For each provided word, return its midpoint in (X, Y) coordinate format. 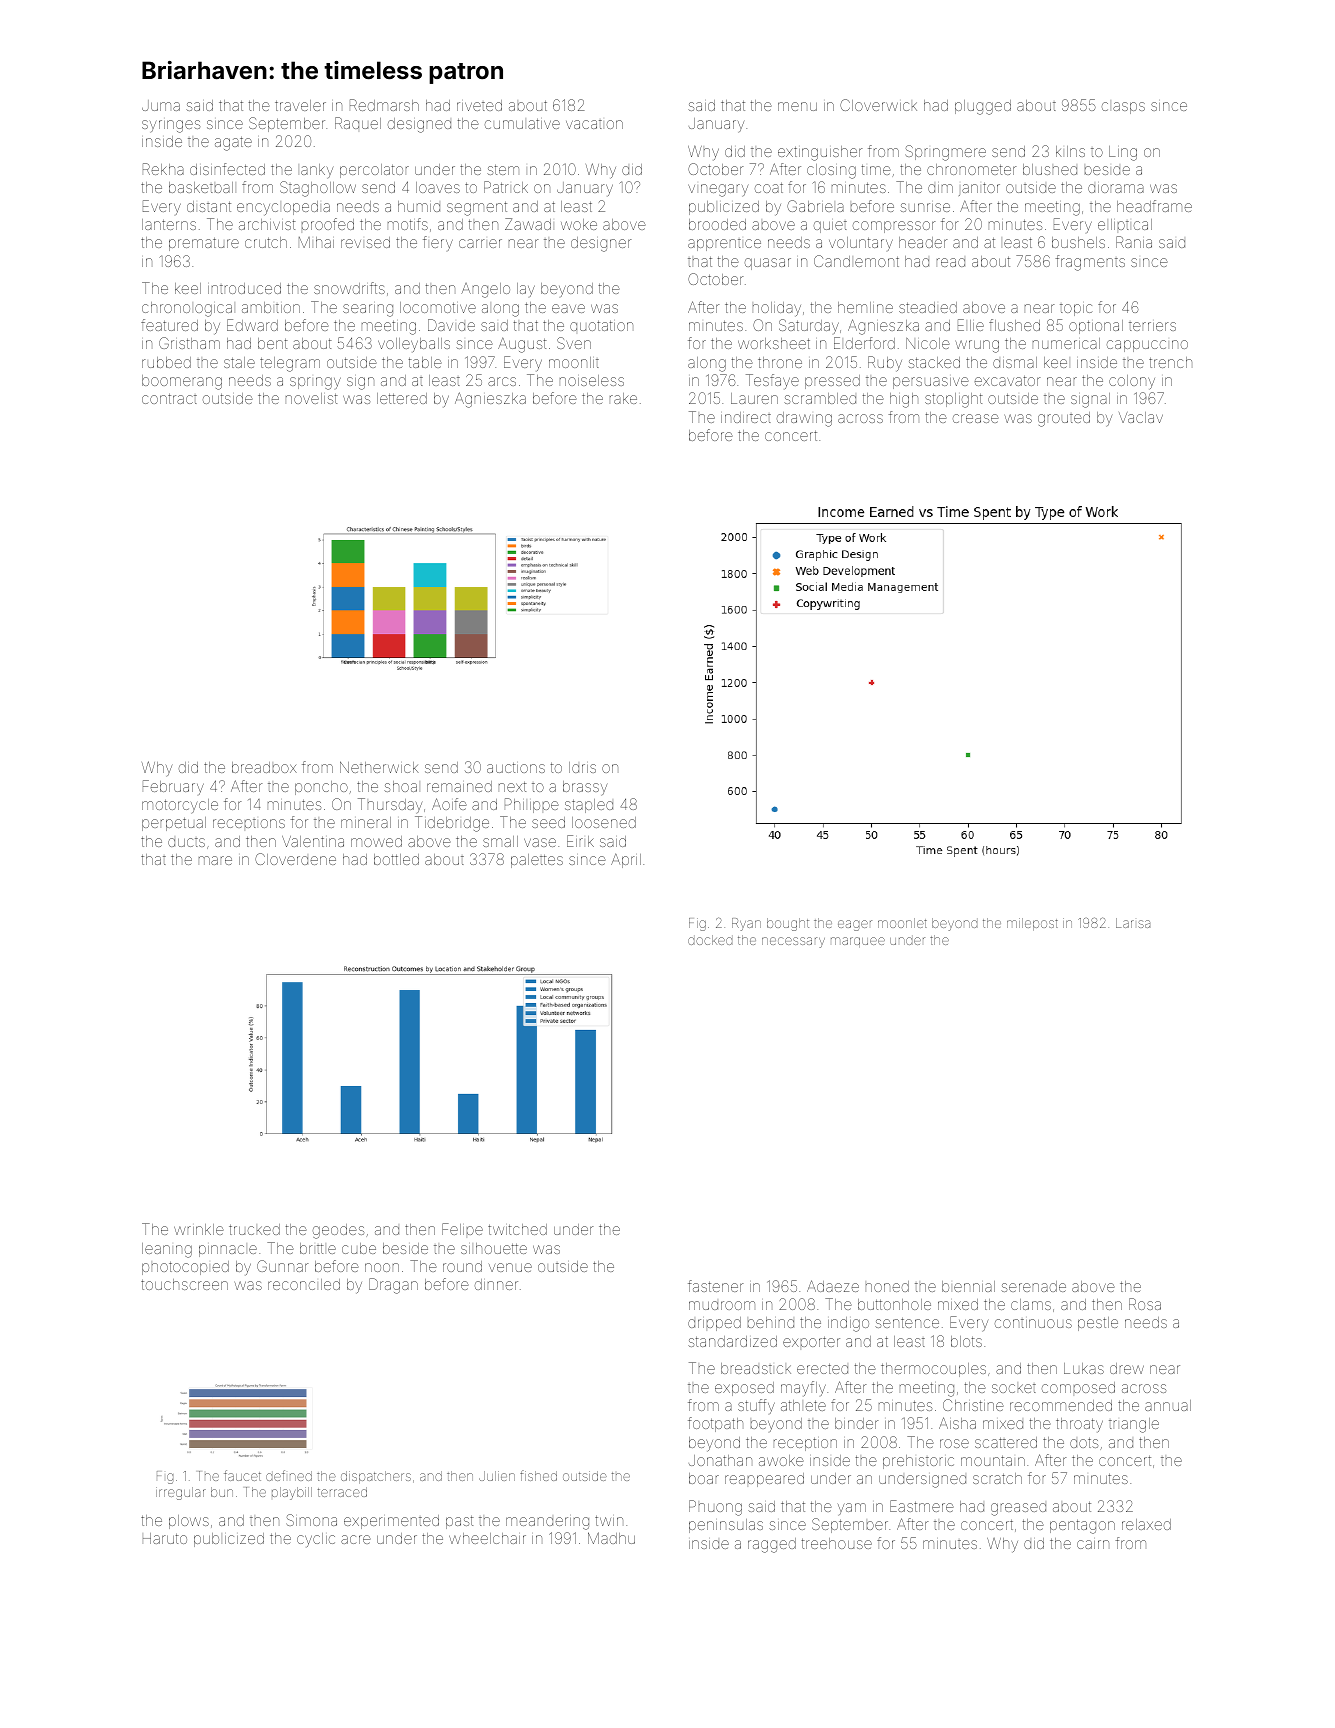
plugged (983, 107)
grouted (1064, 419)
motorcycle (180, 806)
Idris (582, 767)
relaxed (1146, 1524)
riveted (479, 105)
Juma (161, 105)
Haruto (165, 1538)
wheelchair (487, 1538)
